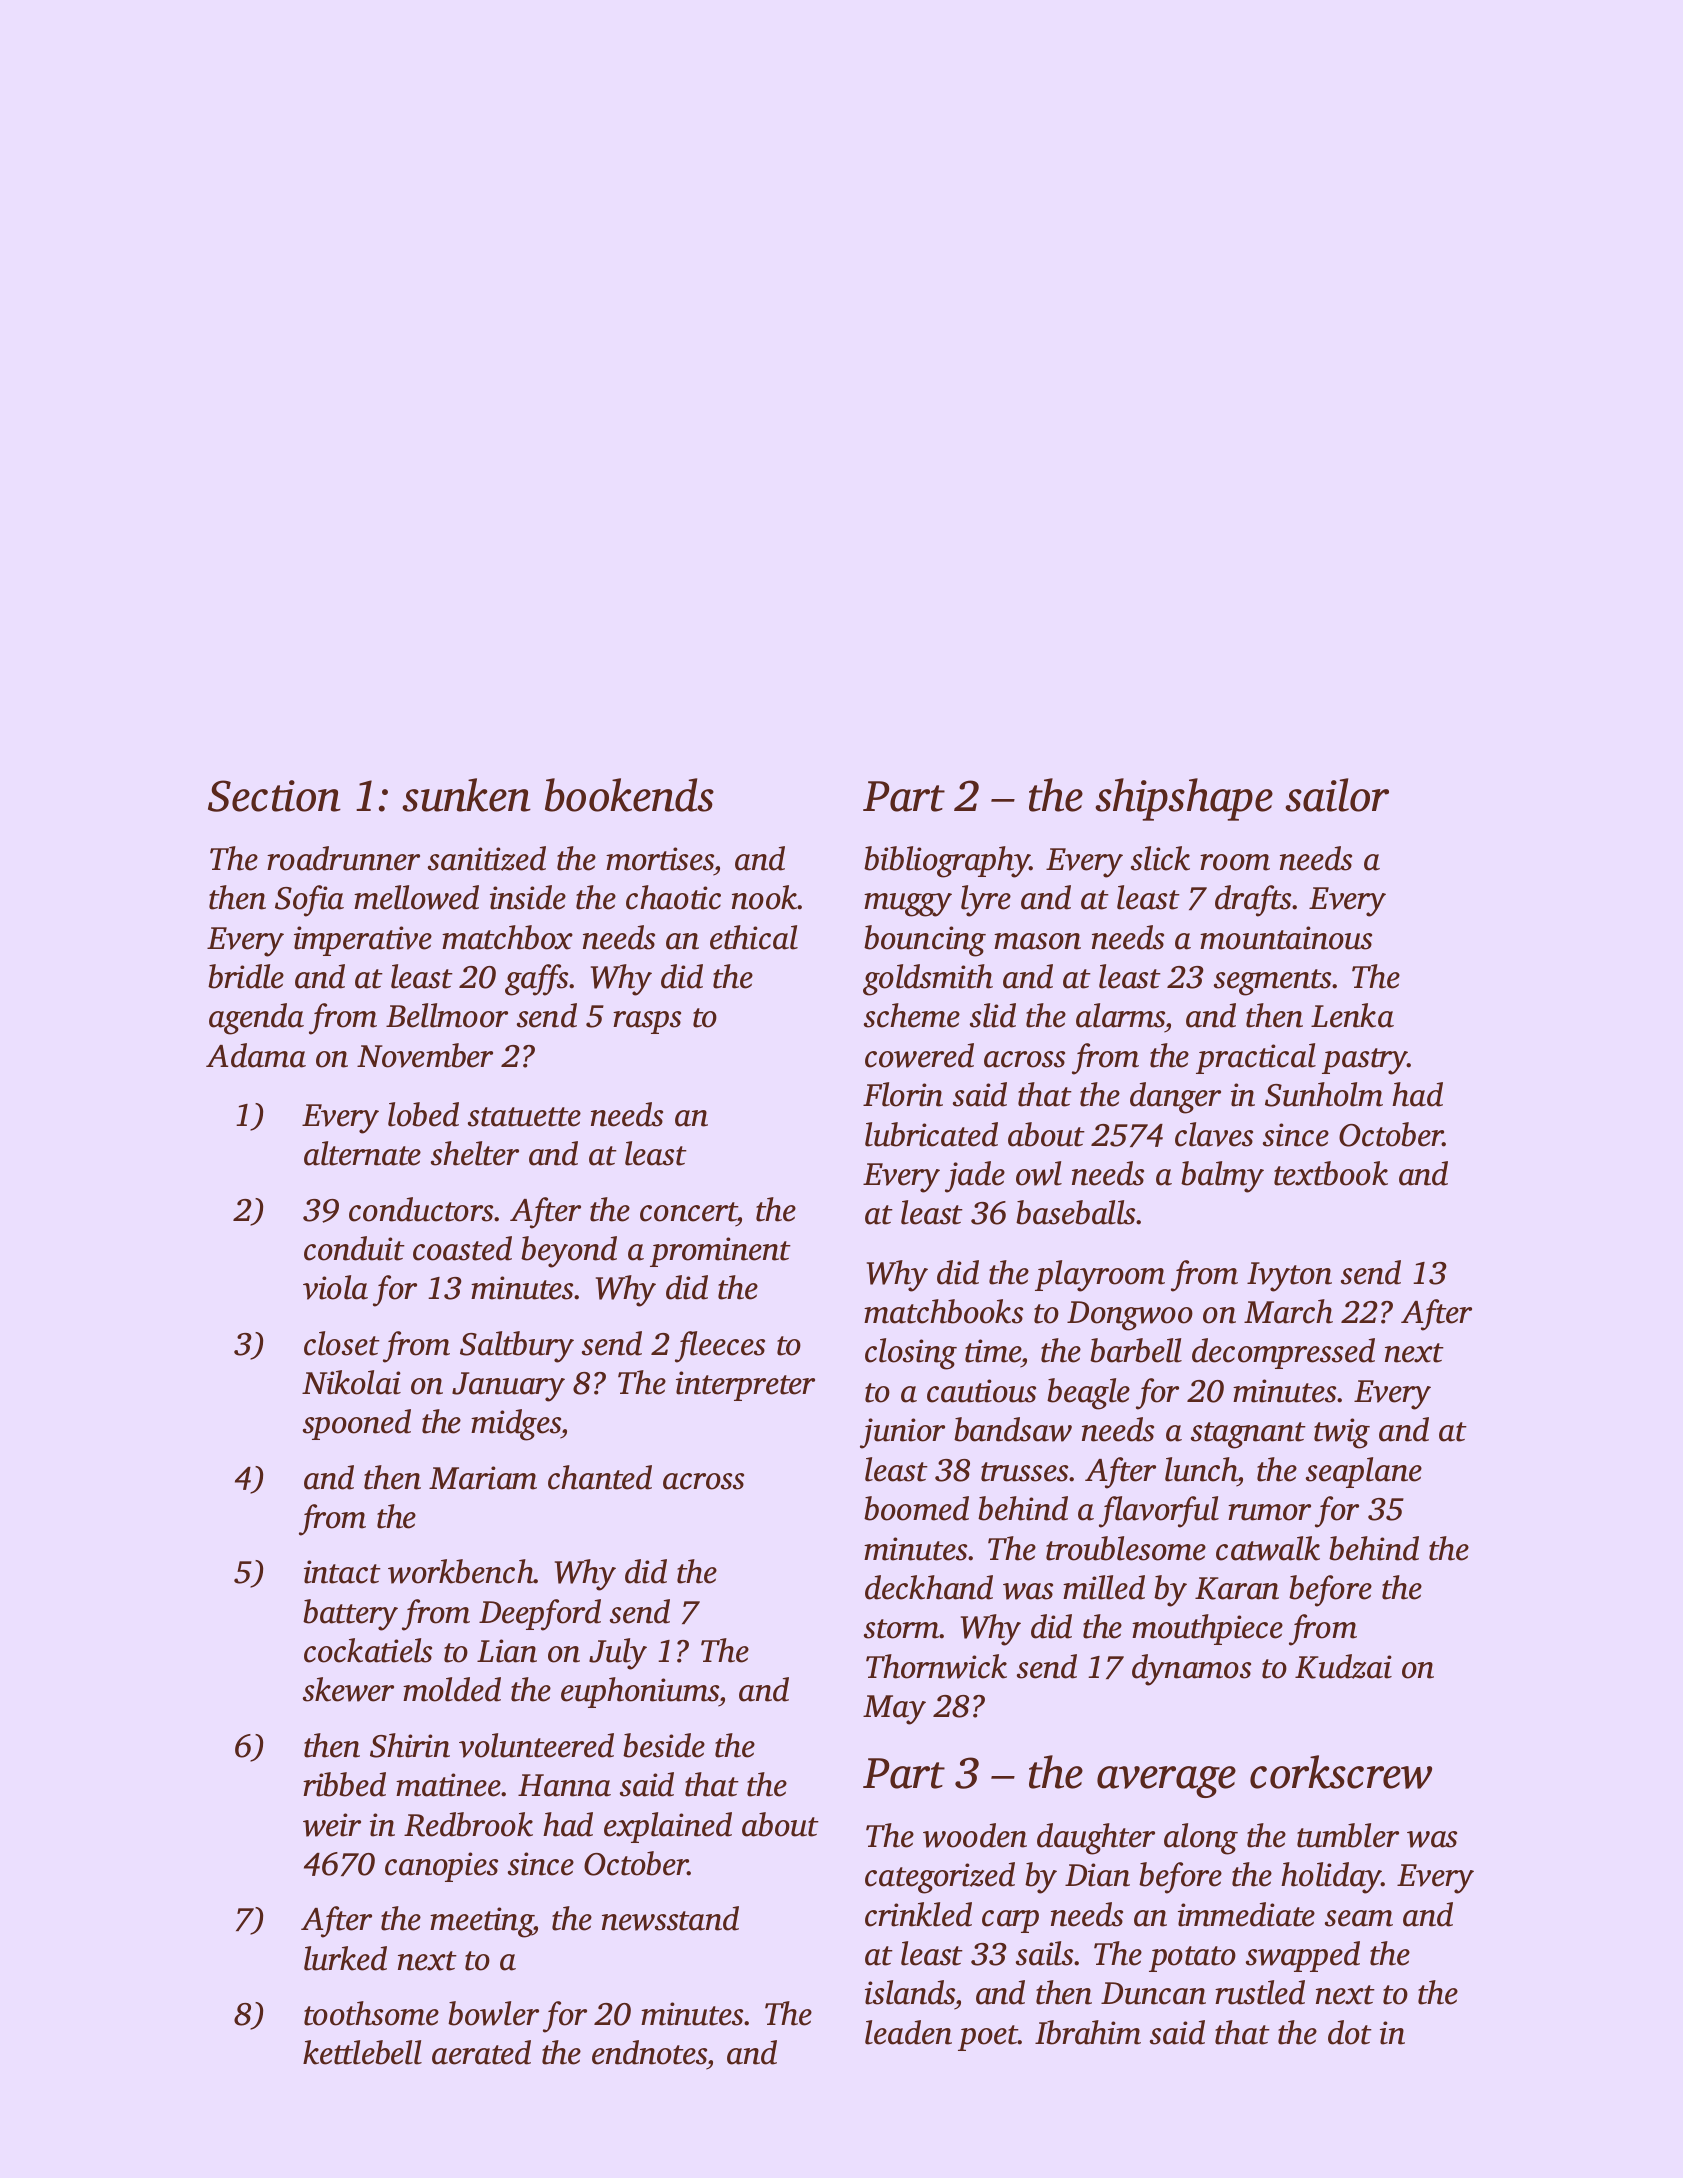  I want to click on islands, so click(910, 1992).
